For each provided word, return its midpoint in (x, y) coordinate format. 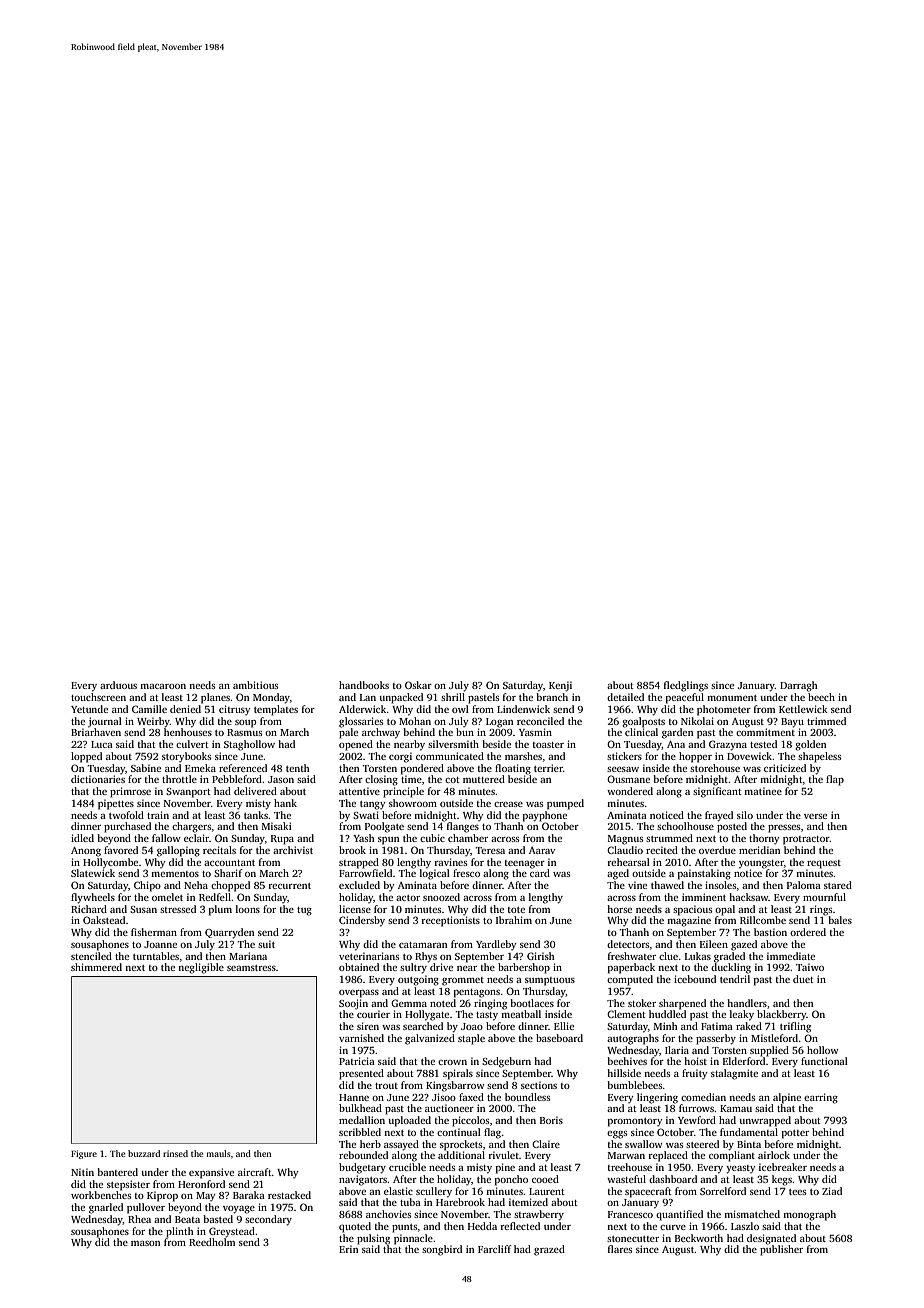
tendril (735, 979)
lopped (86, 757)
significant (717, 792)
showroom (413, 803)
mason (145, 1243)
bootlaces (532, 1003)
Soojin (353, 1004)
